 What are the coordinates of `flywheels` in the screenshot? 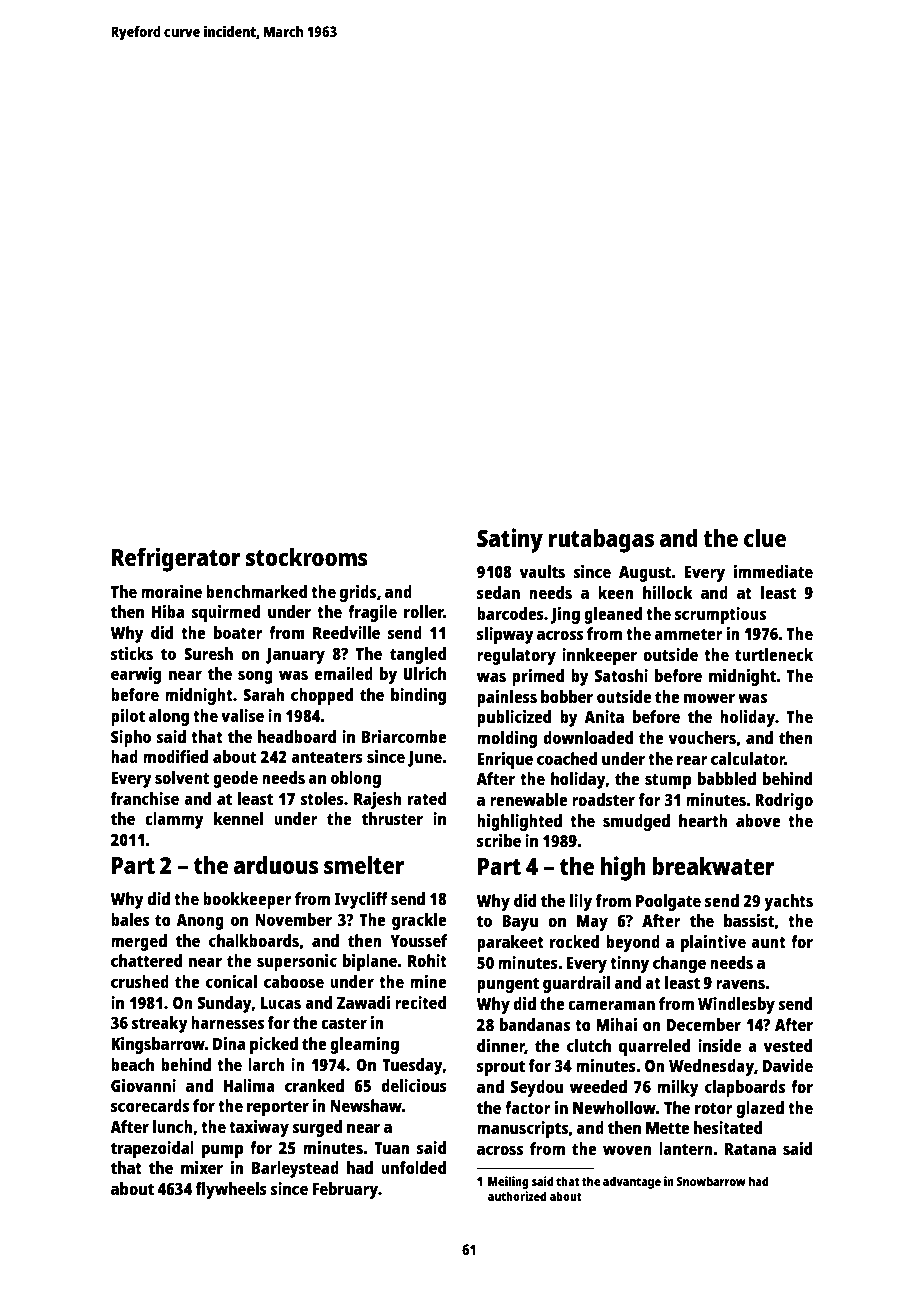 It's located at (231, 1190).
